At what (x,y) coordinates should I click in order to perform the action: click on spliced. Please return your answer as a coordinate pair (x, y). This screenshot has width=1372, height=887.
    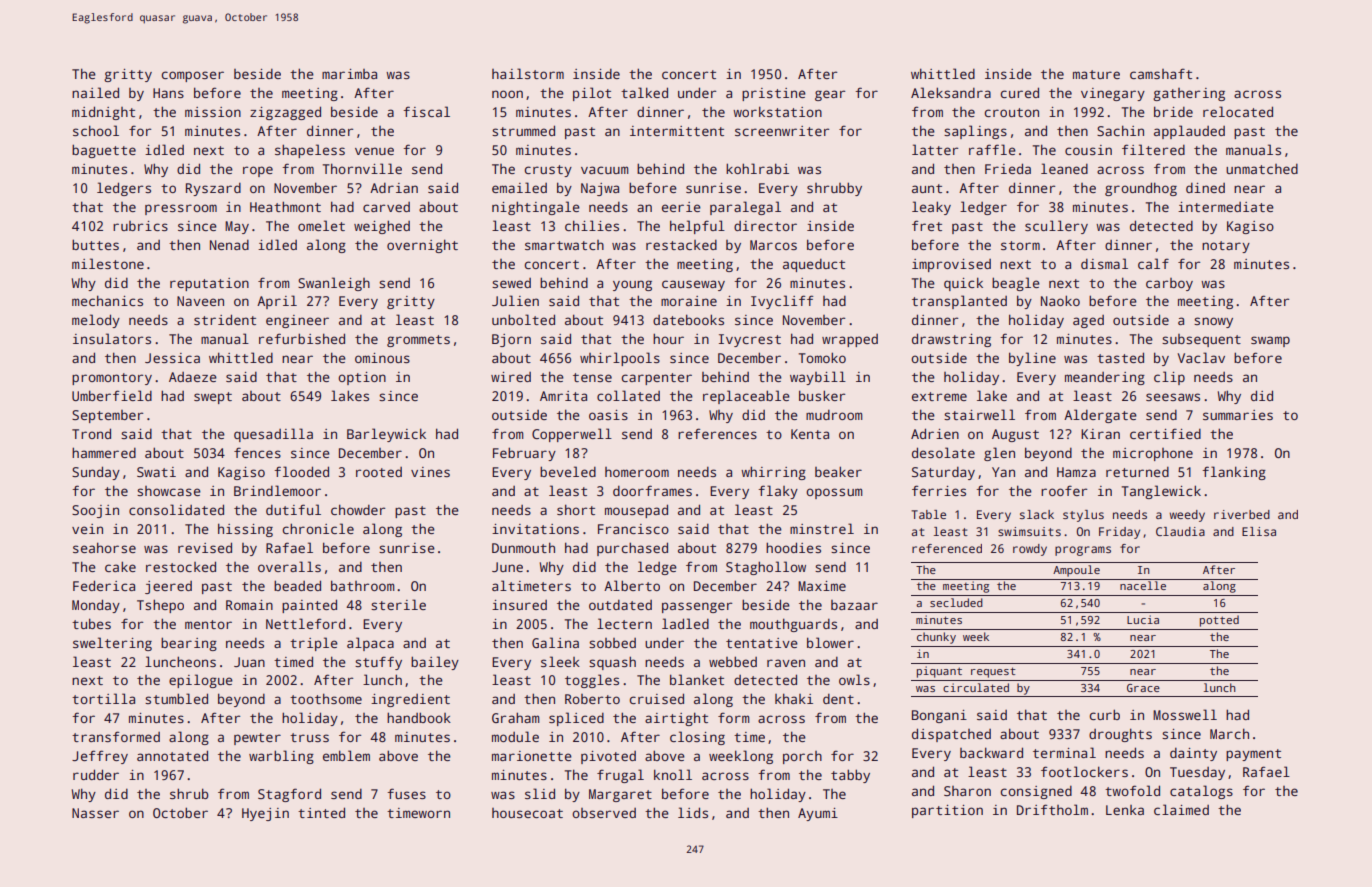
    Looking at the image, I should click on (576, 719).
